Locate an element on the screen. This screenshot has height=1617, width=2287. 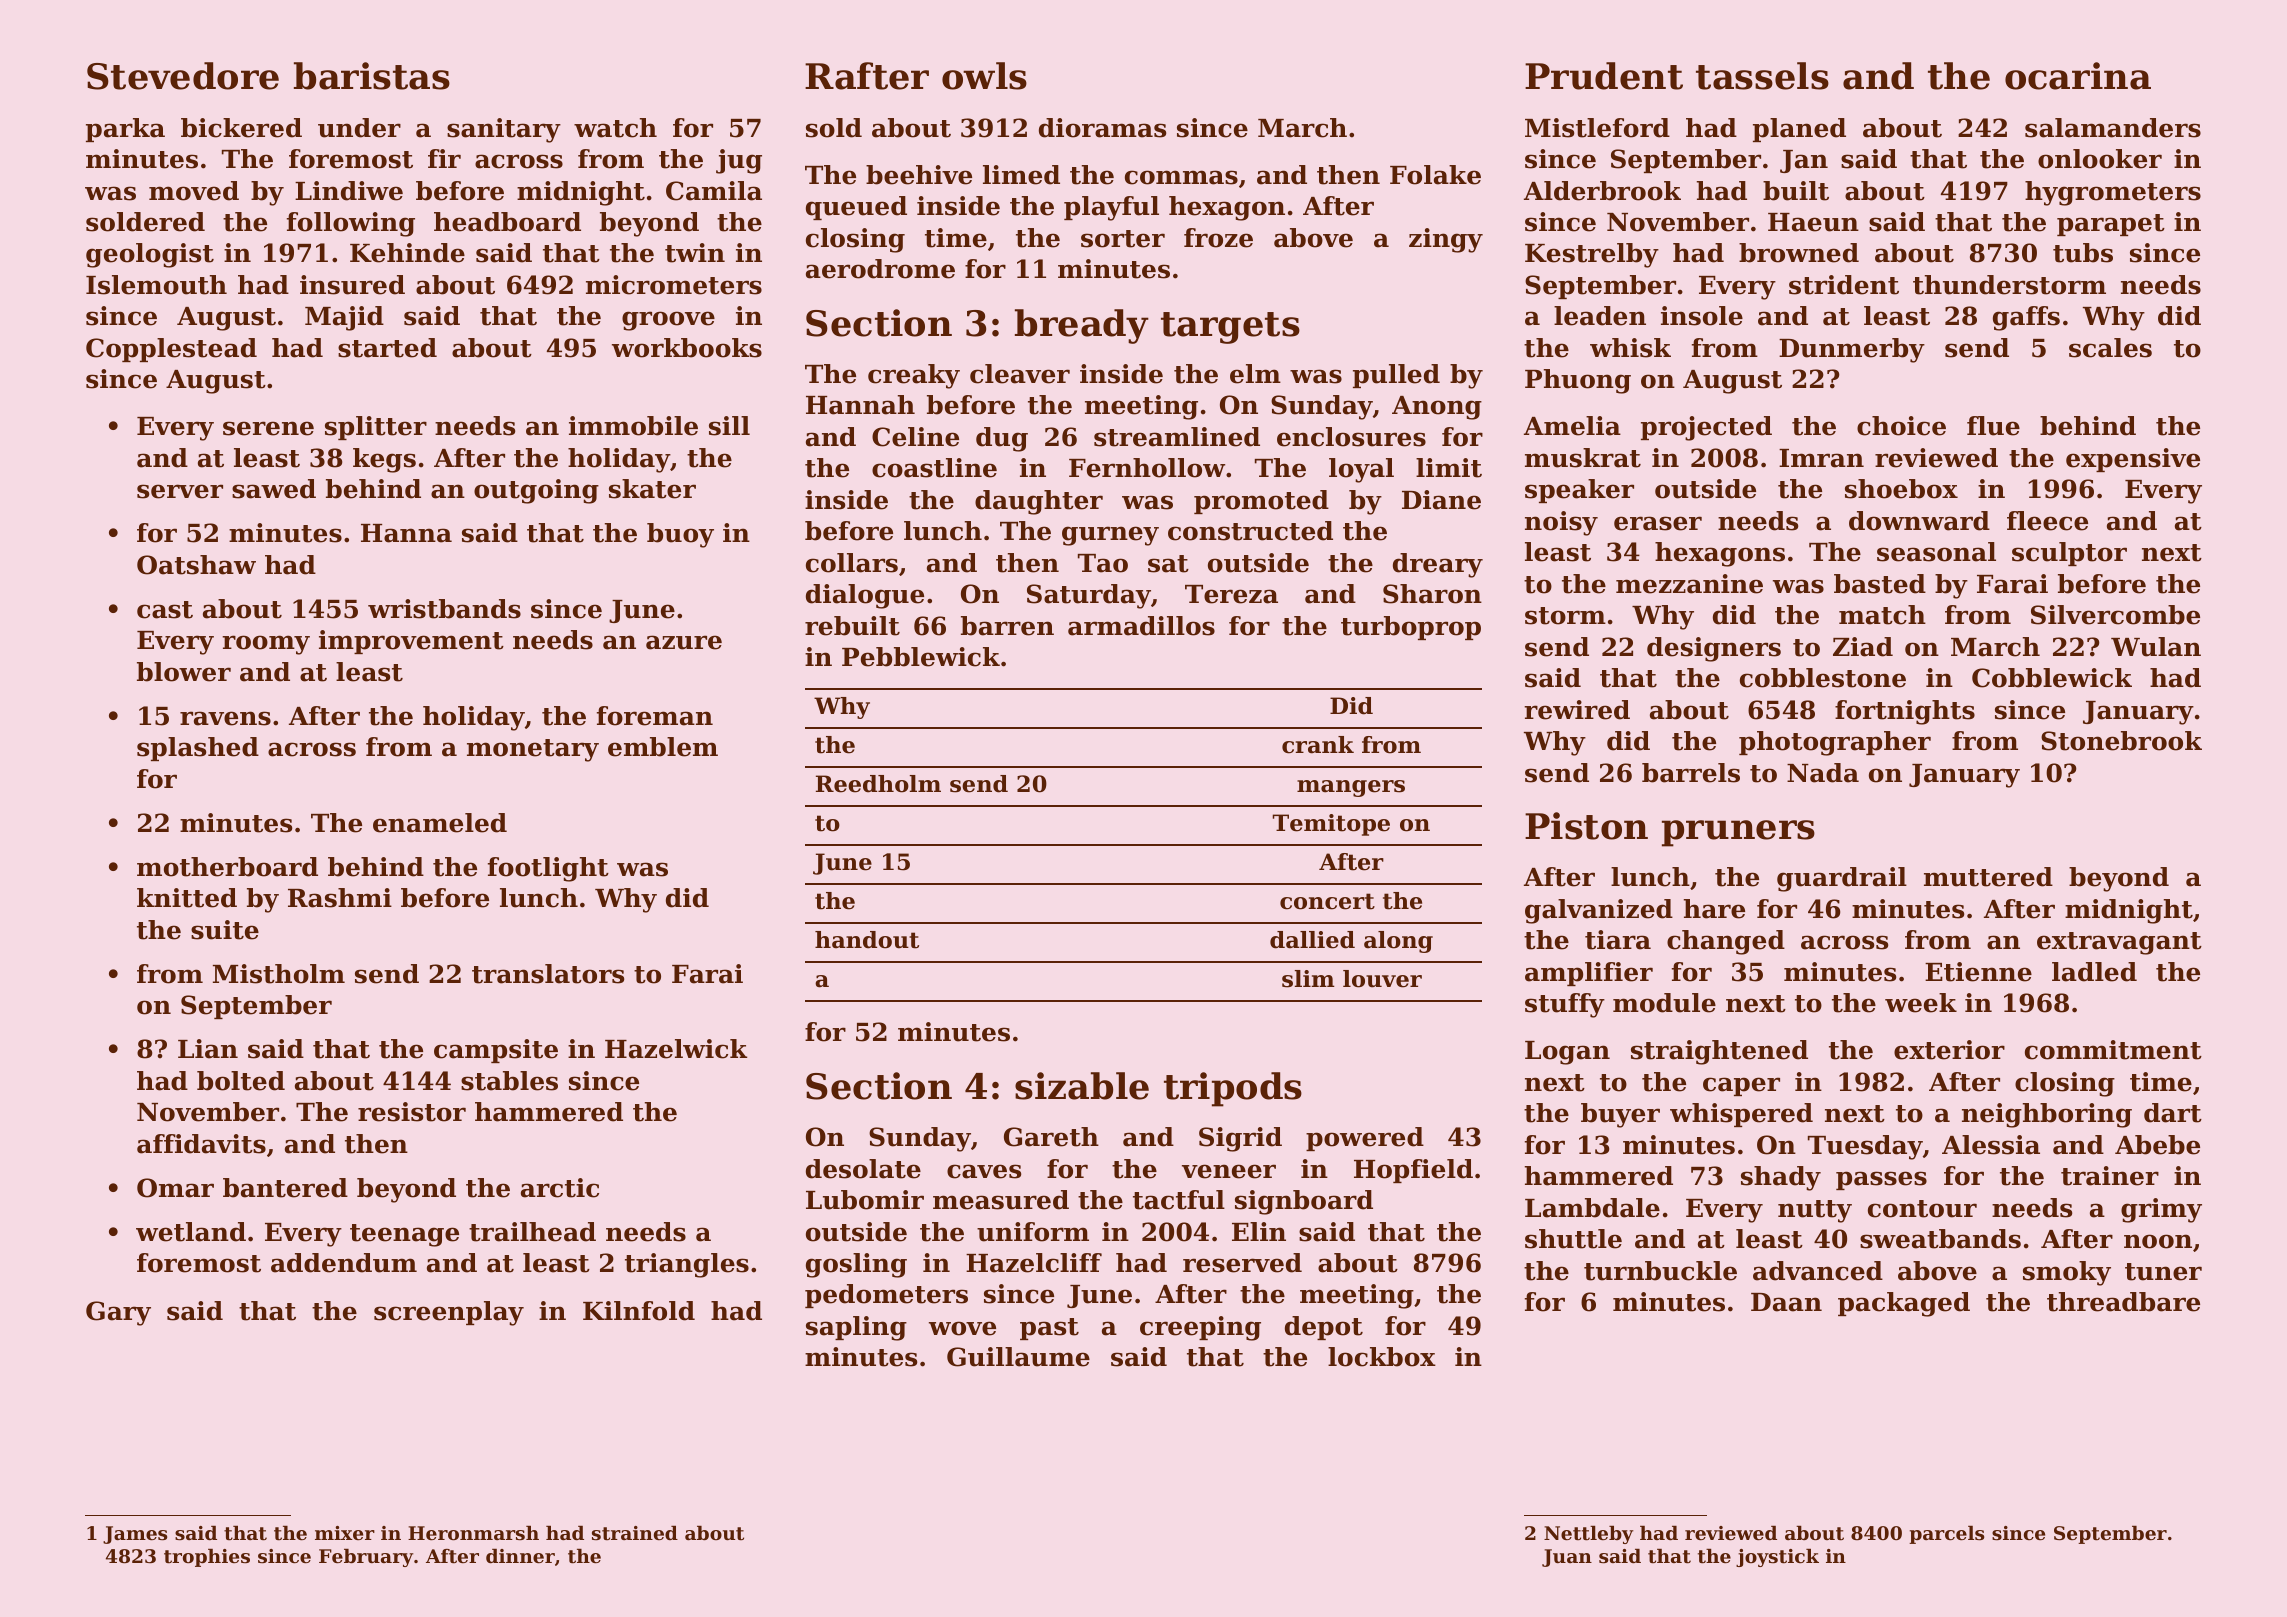
Mistholm is located at coordinates (279, 974).
